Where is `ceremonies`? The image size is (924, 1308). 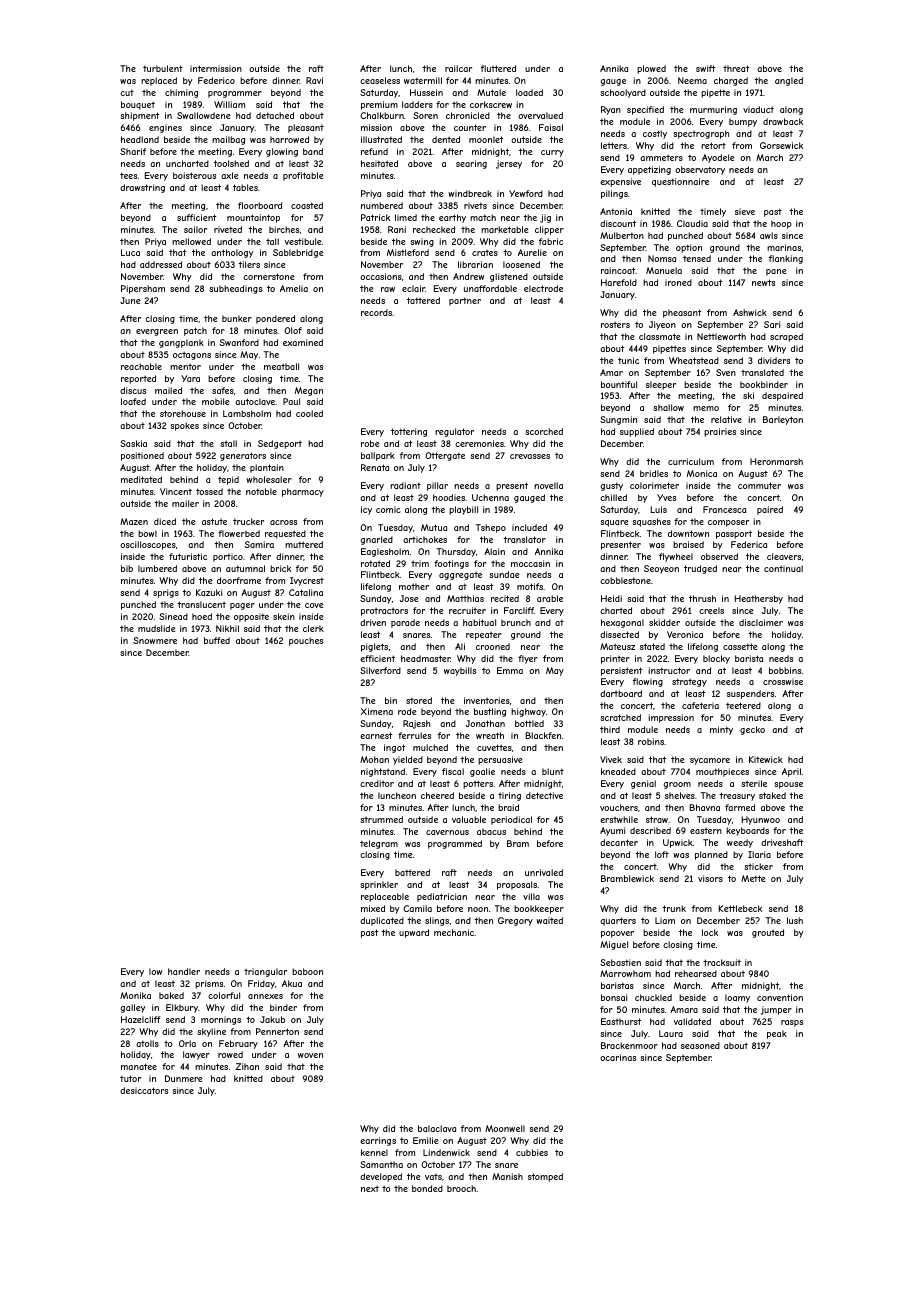
ceremonies is located at coordinates (479, 443).
